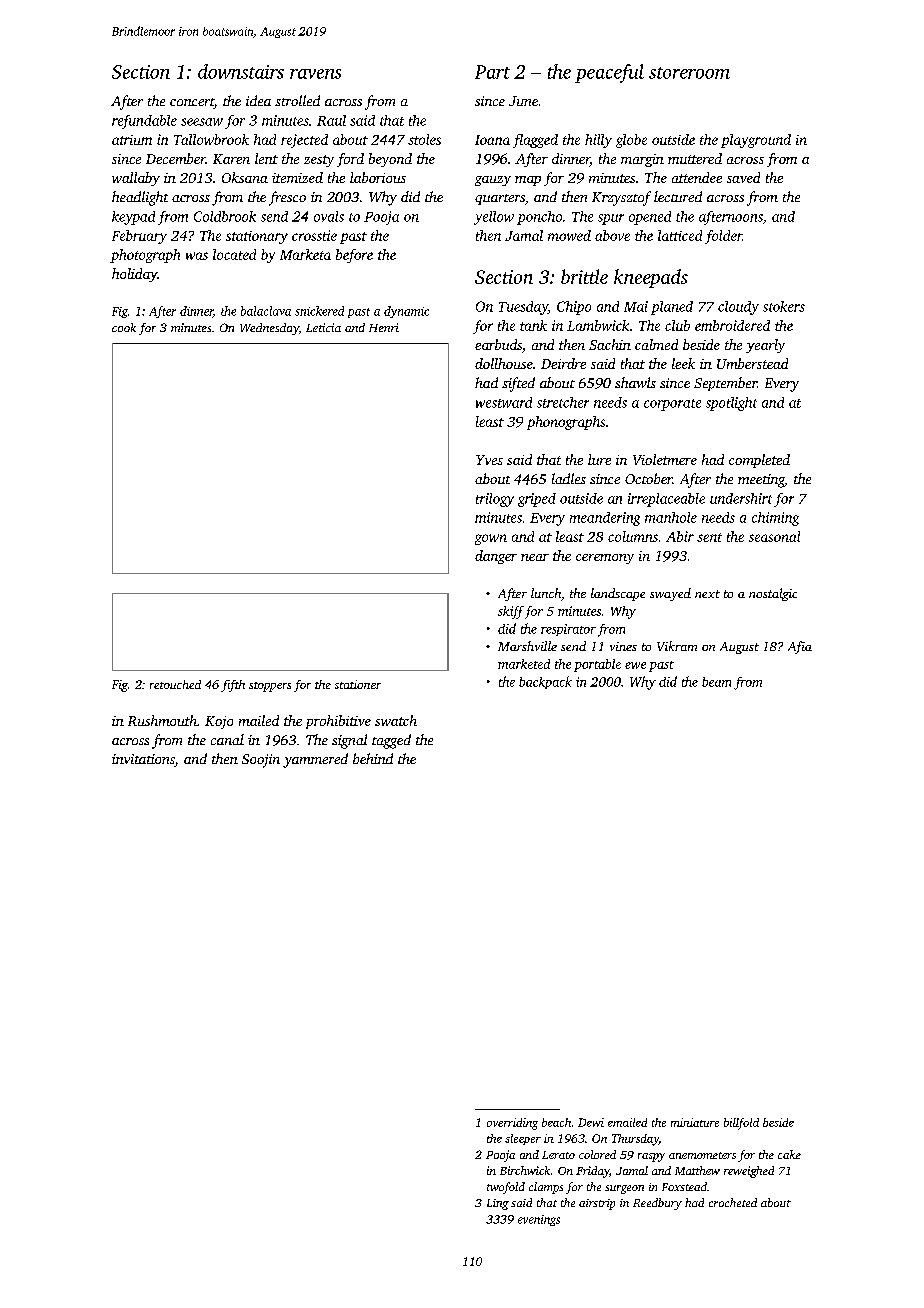  I want to click on lectured, so click(678, 196).
